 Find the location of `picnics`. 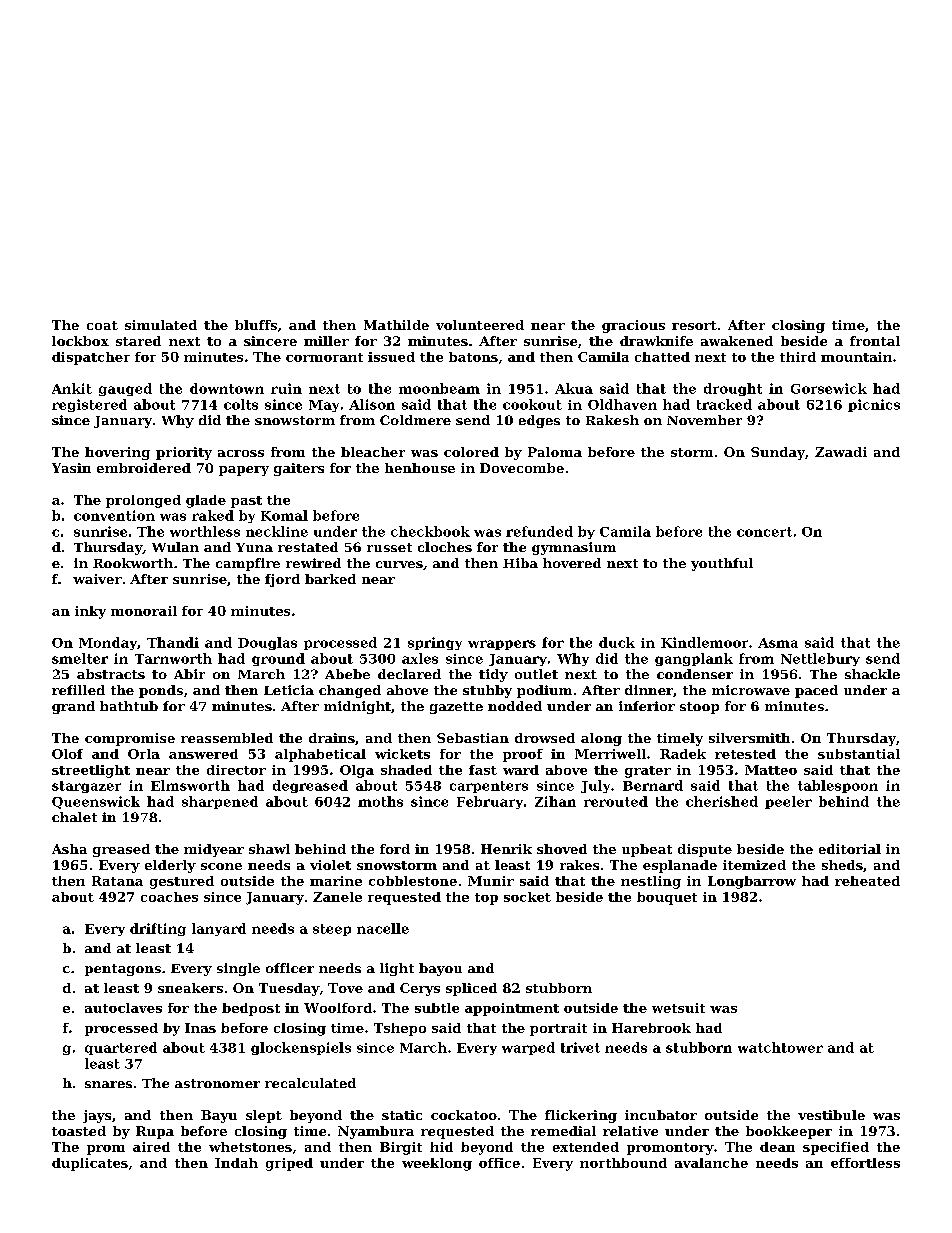

picnics is located at coordinates (874, 405).
